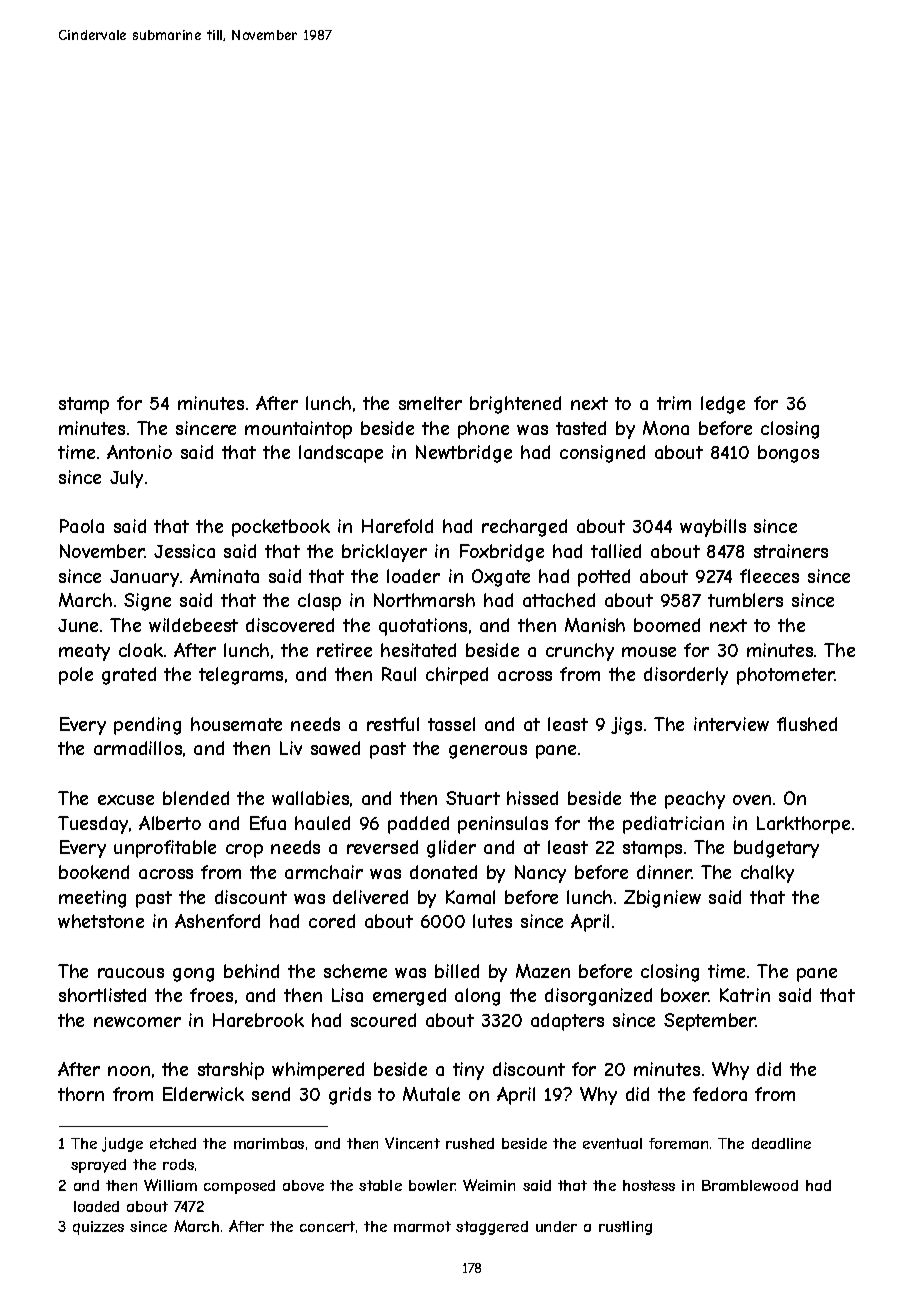 This page has width=924, height=1314. I want to click on Antonio, so click(139, 452).
